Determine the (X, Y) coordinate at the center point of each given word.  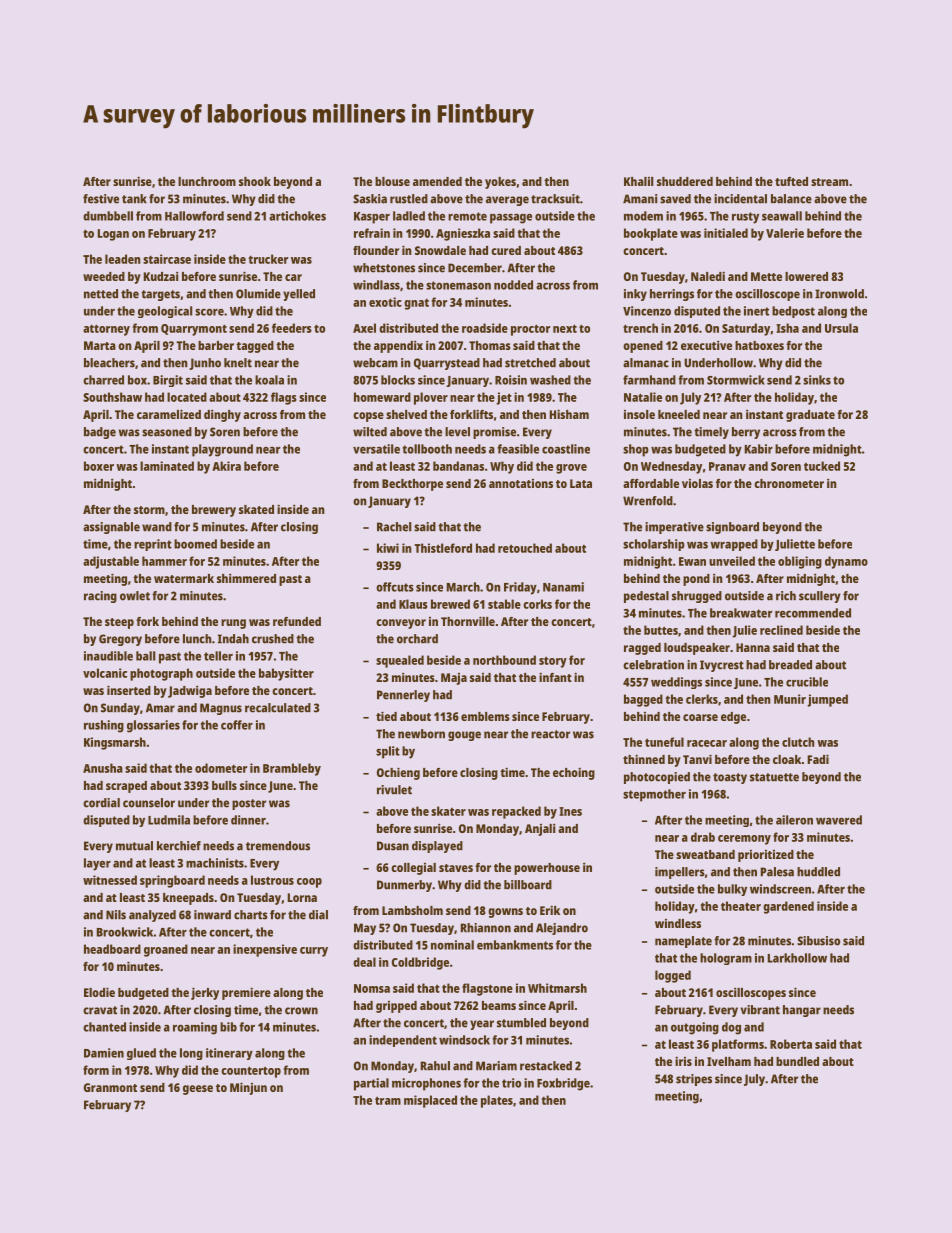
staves (456, 868)
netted (101, 294)
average (507, 201)
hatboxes (759, 345)
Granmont (110, 1087)
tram (388, 1101)
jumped (828, 700)
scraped (126, 787)
